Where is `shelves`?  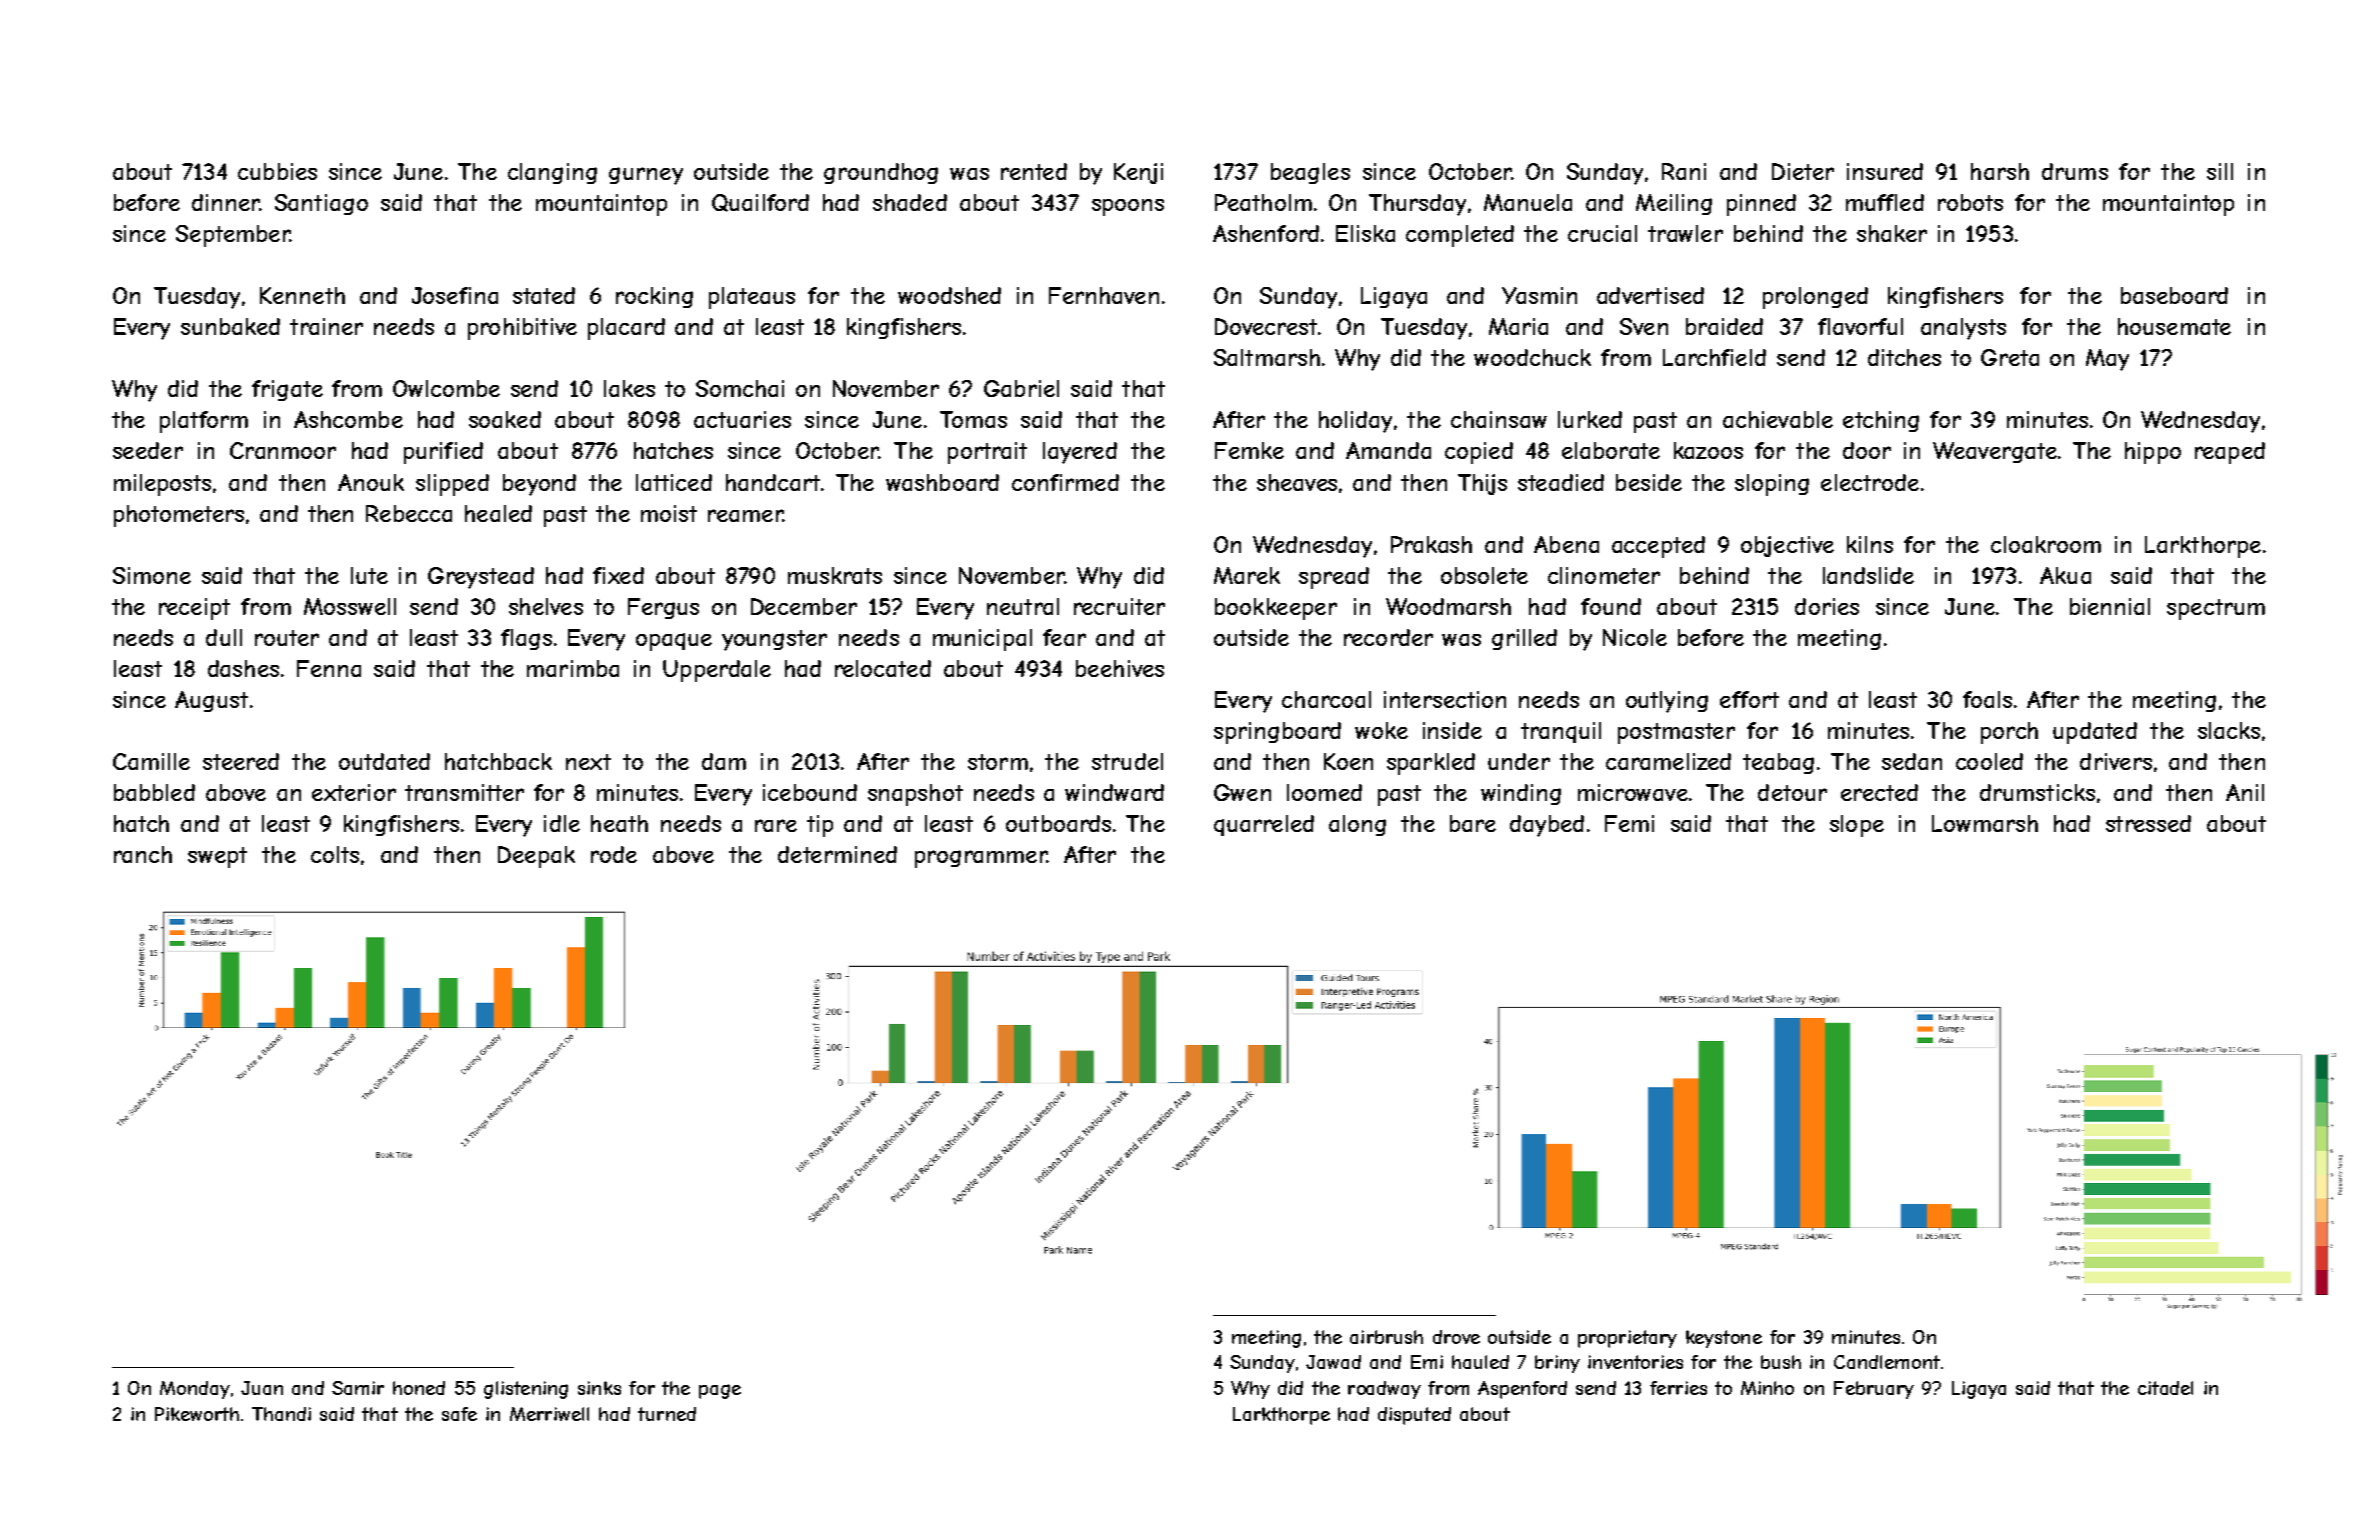
shelves is located at coordinates (546, 606).
